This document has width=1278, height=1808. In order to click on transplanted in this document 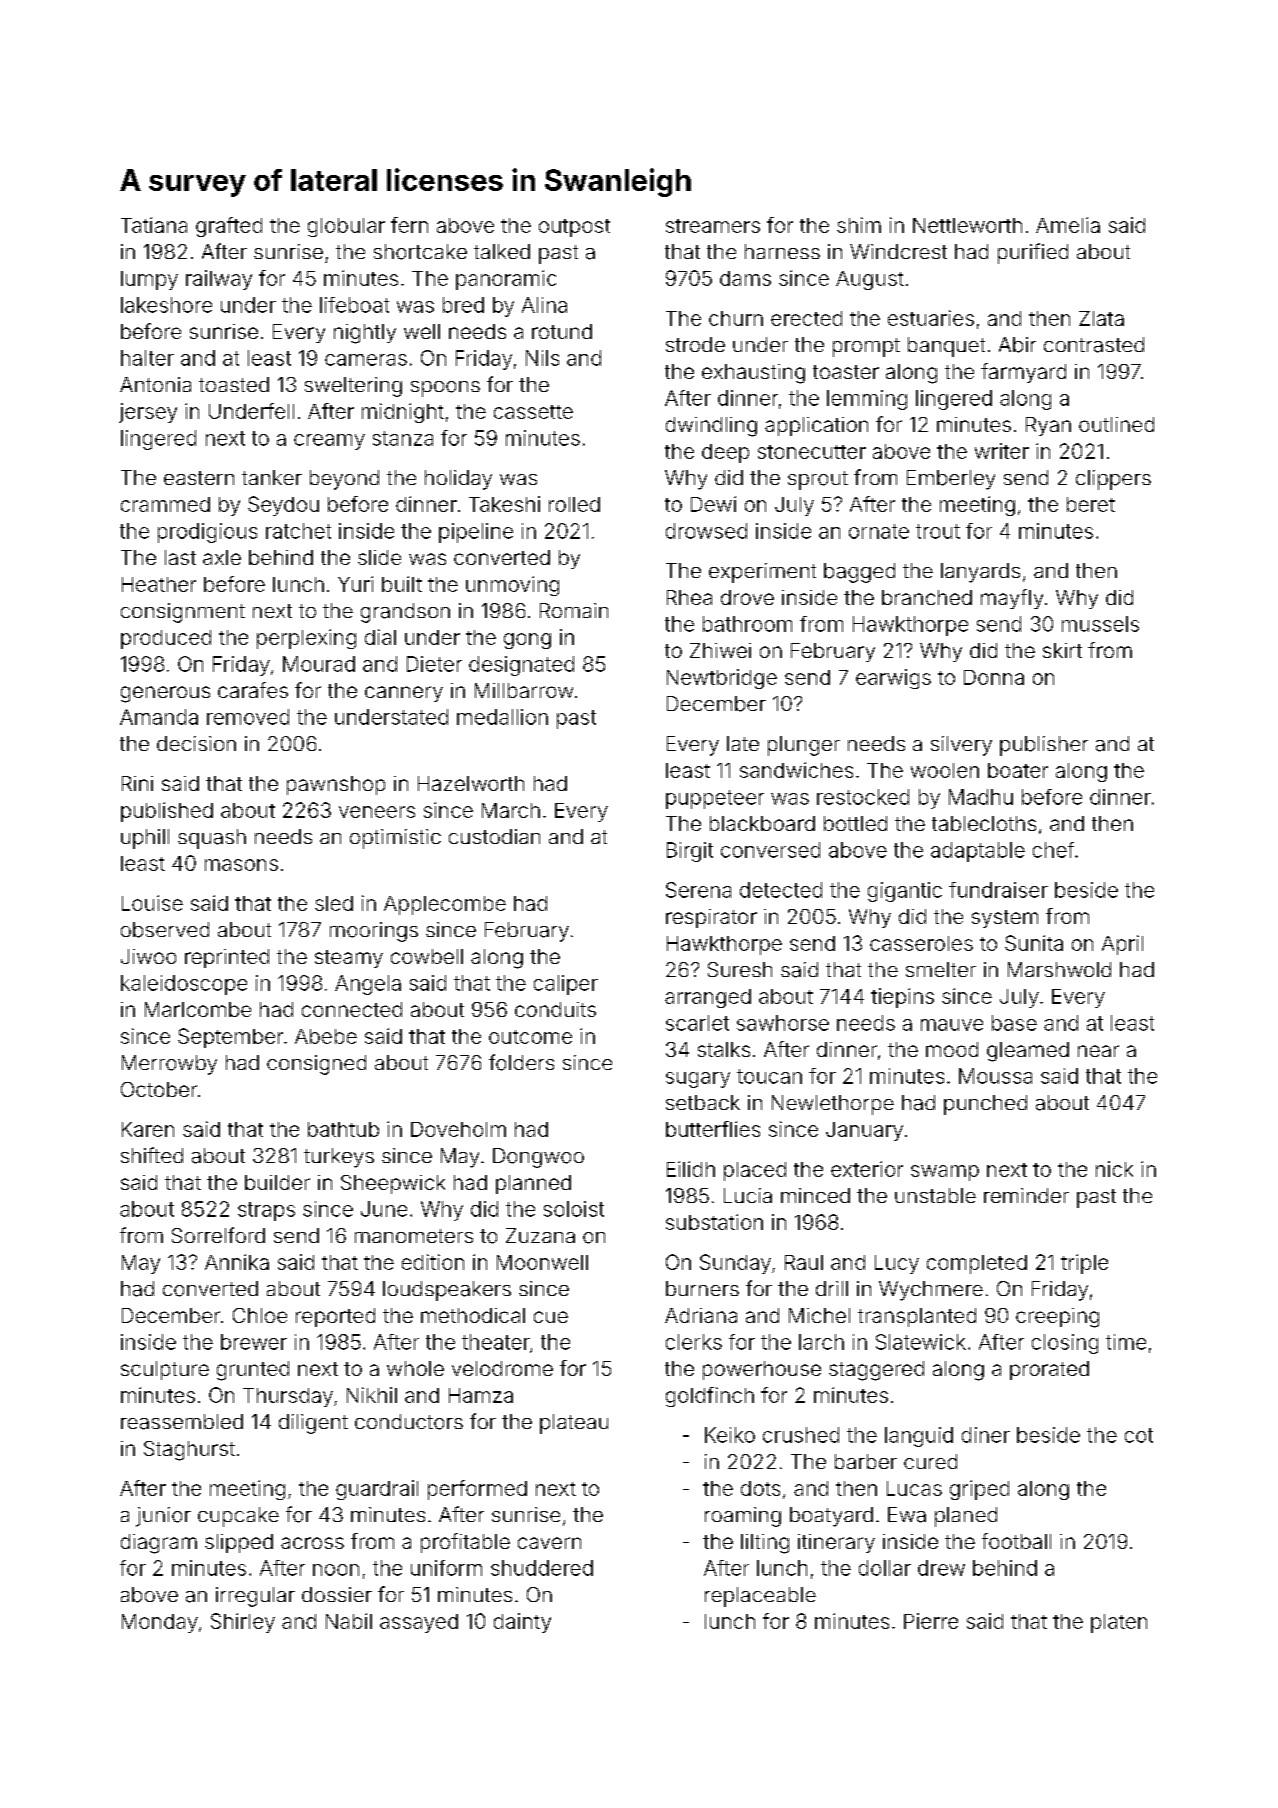, I will do `click(917, 1317)`.
